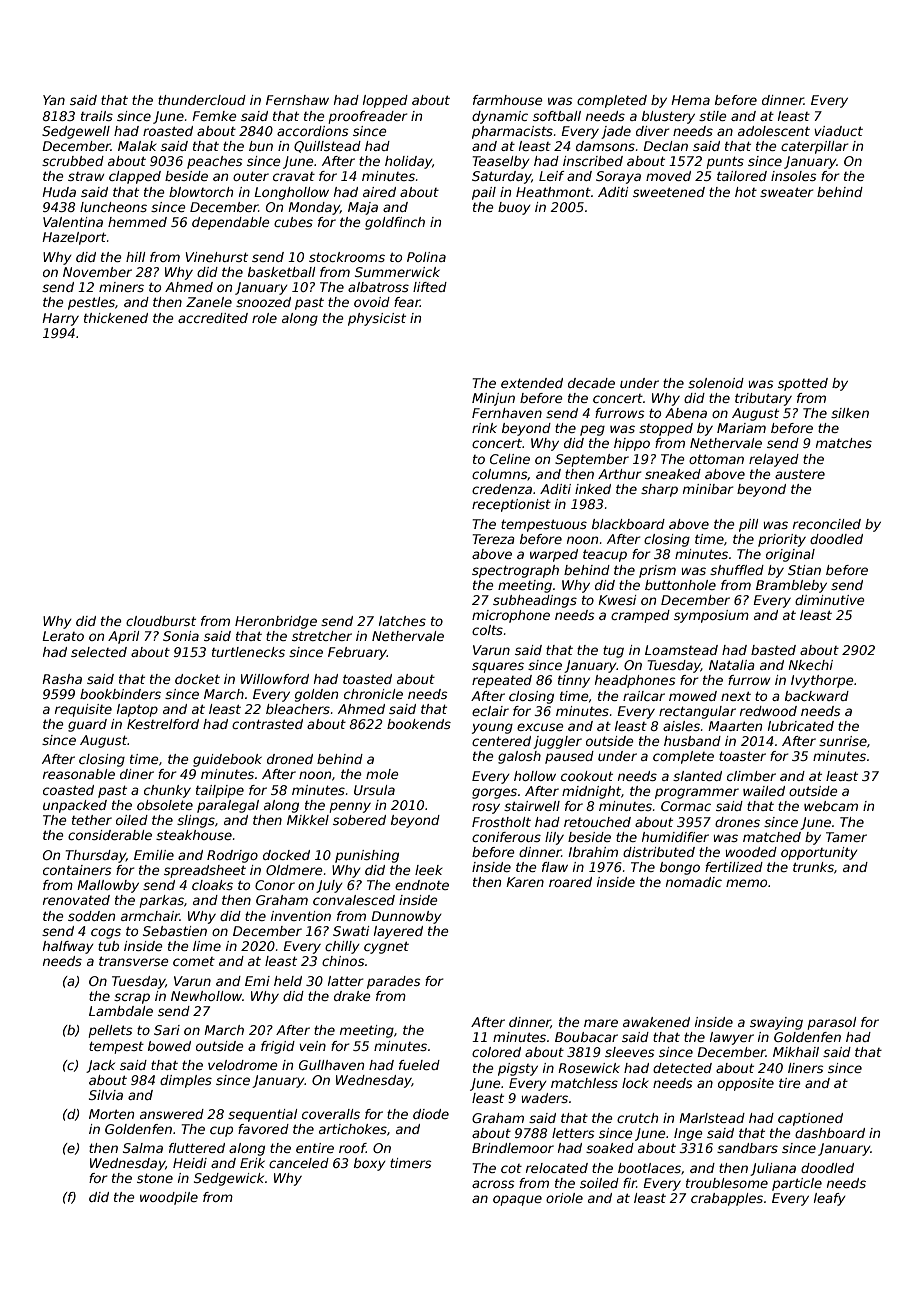 The image size is (924, 1308). What do you see at coordinates (493, 1184) in the document?
I see `across` at bounding box center [493, 1184].
